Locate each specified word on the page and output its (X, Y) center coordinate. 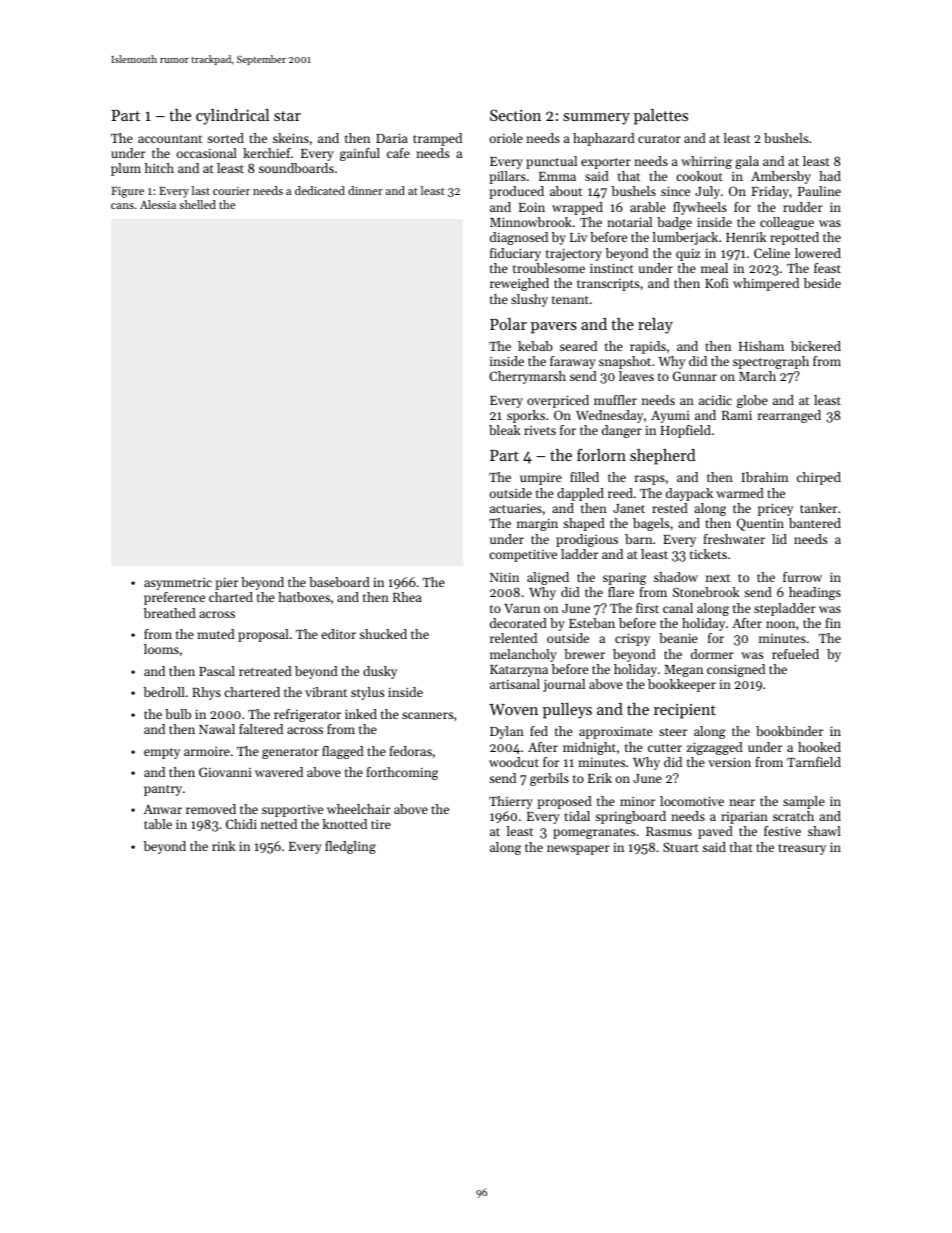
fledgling (350, 847)
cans (122, 206)
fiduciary (515, 254)
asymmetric (178, 584)
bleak (505, 430)
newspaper (578, 850)
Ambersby (781, 177)
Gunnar (695, 376)
